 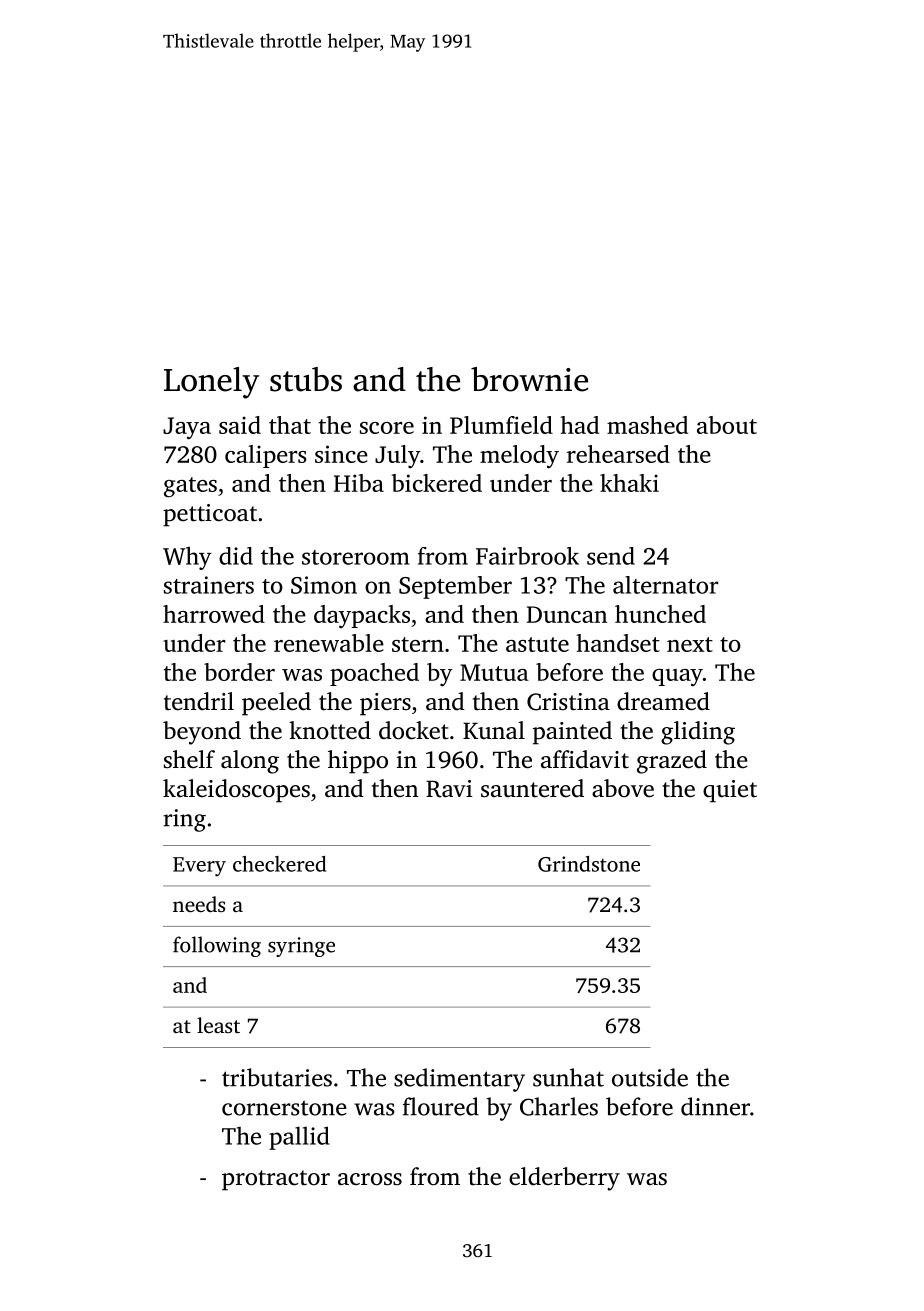 What do you see at coordinates (650, 1077) in the image?
I see `outside` at bounding box center [650, 1077].
